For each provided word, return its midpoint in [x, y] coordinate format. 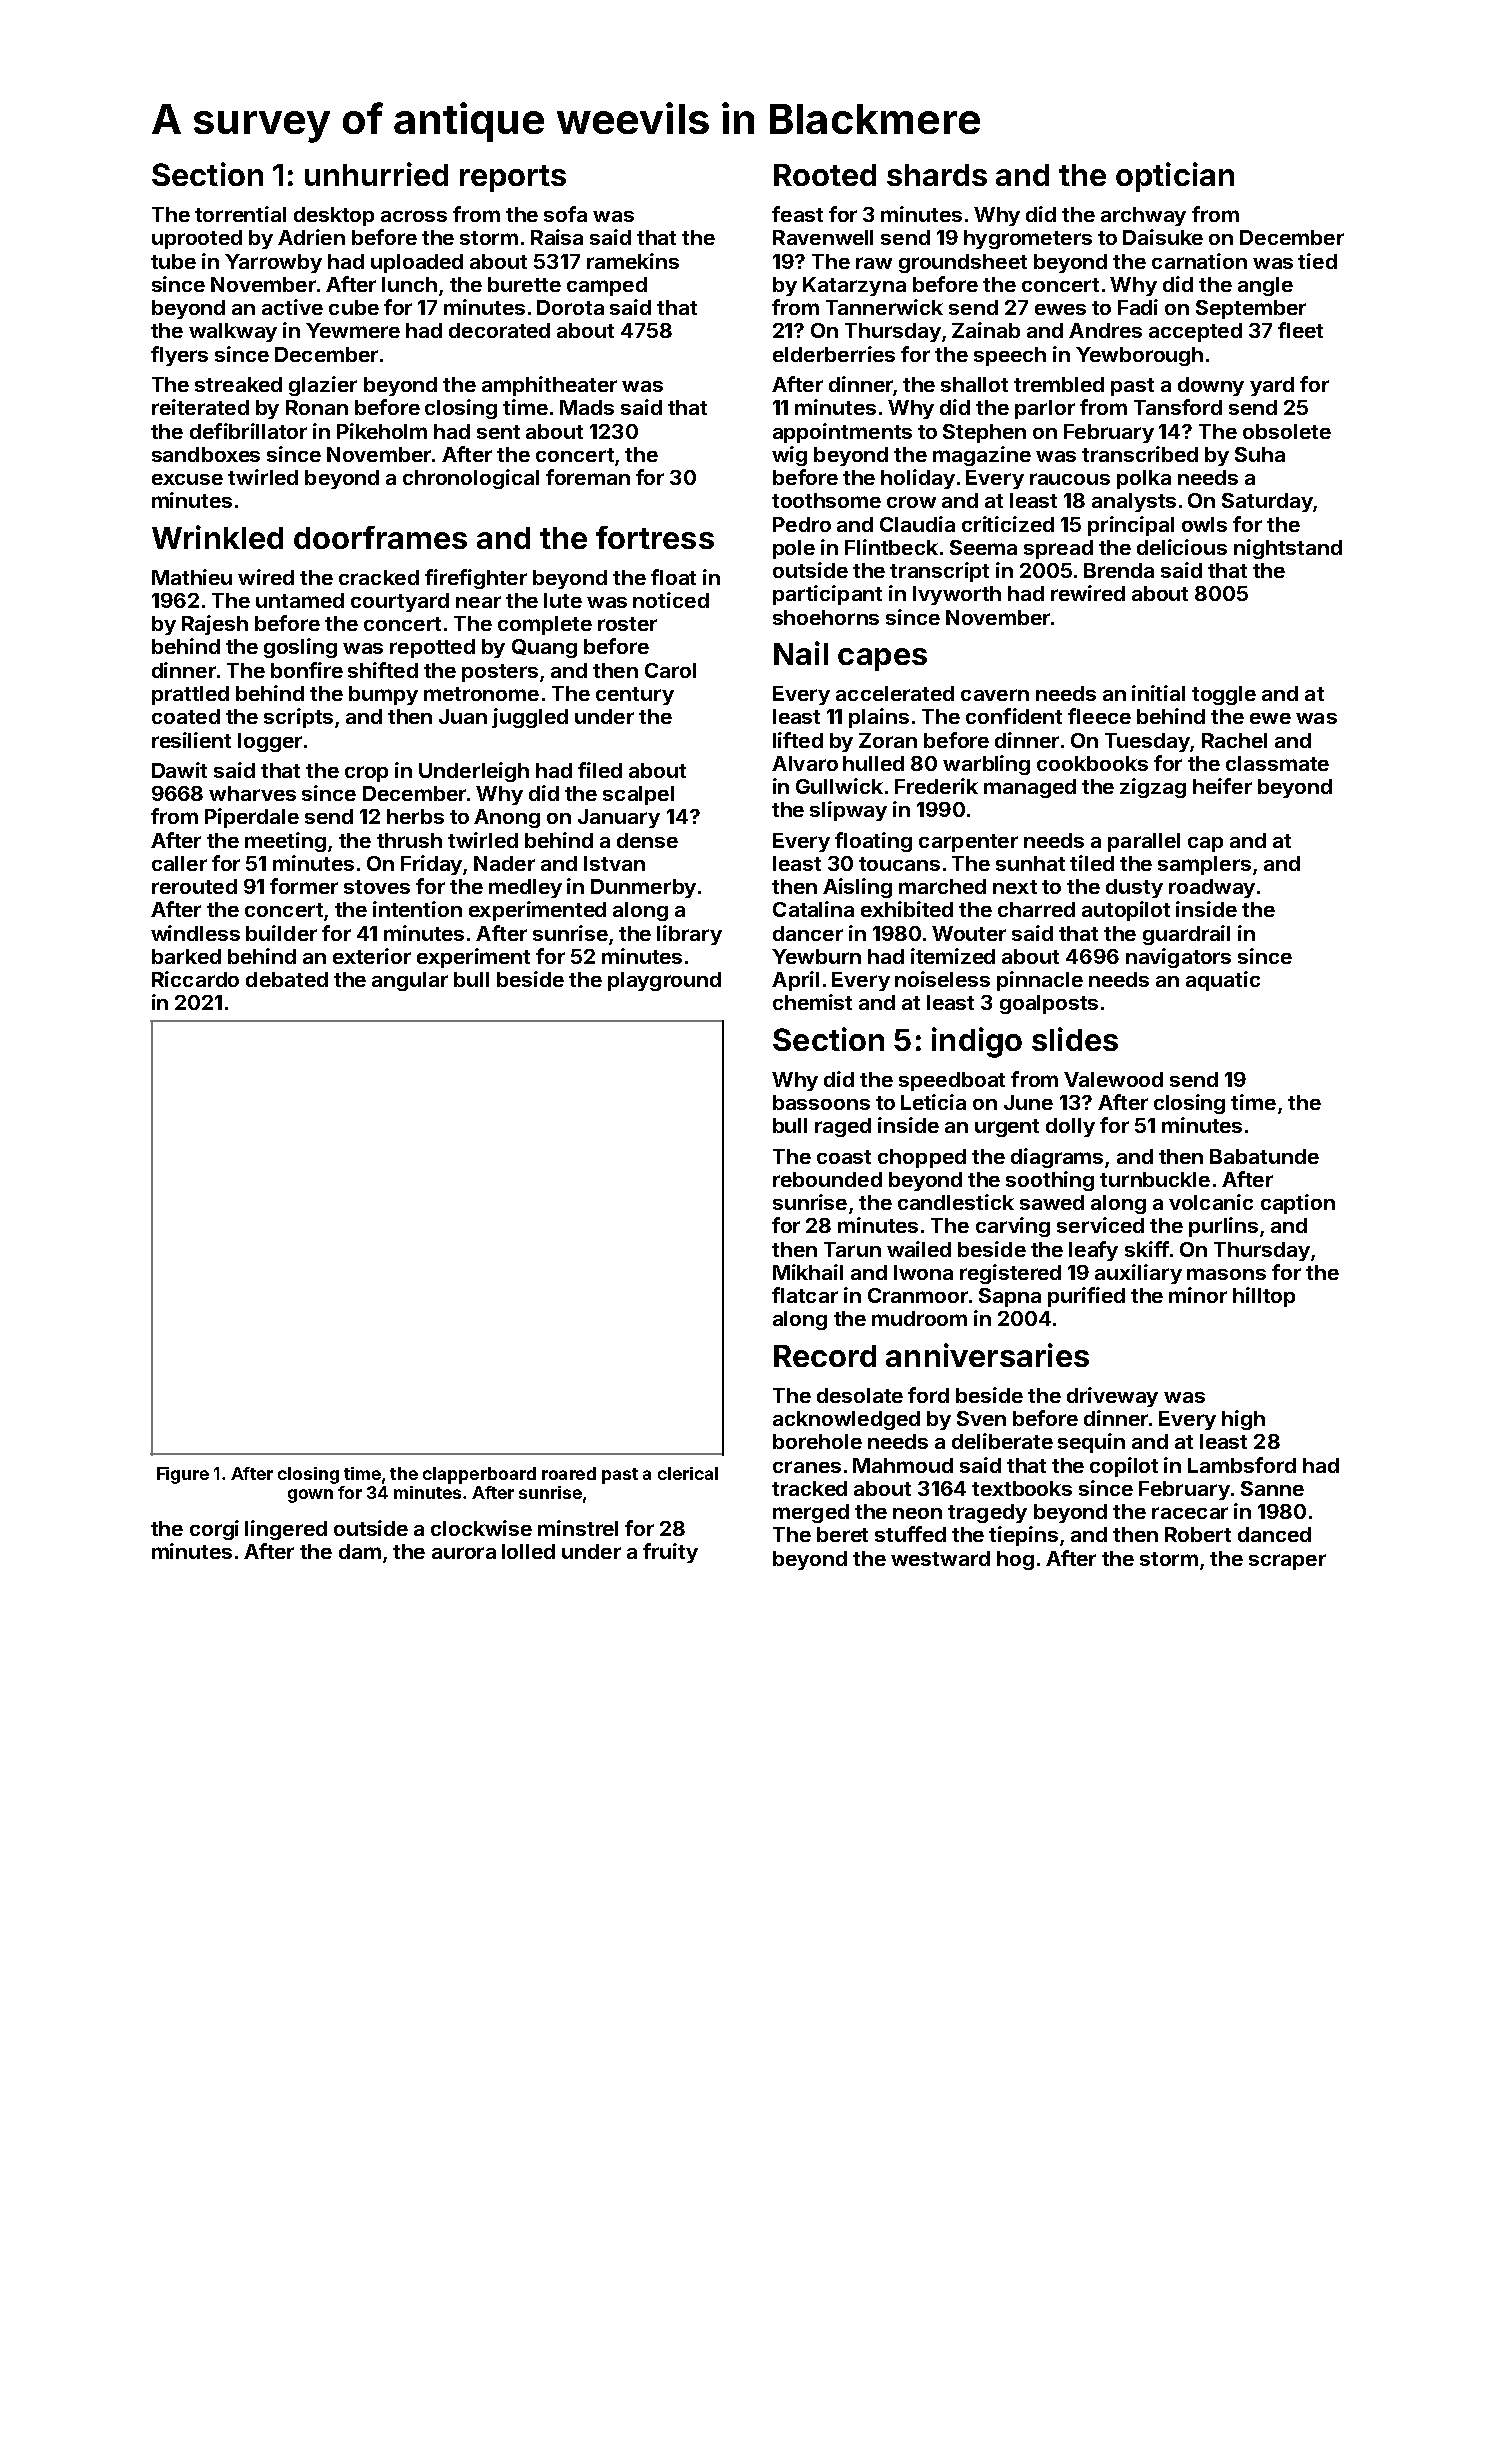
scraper [1287, 1562]
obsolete [1287, 431]
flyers [179, 356]
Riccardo [195, 979]
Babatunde [1264, 1156]
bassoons [821, 1102]
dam [360, 1551]
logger [270, 742]
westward [940, 1558]
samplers [1204, 865]
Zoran [888, 740]
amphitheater [549, 386]
